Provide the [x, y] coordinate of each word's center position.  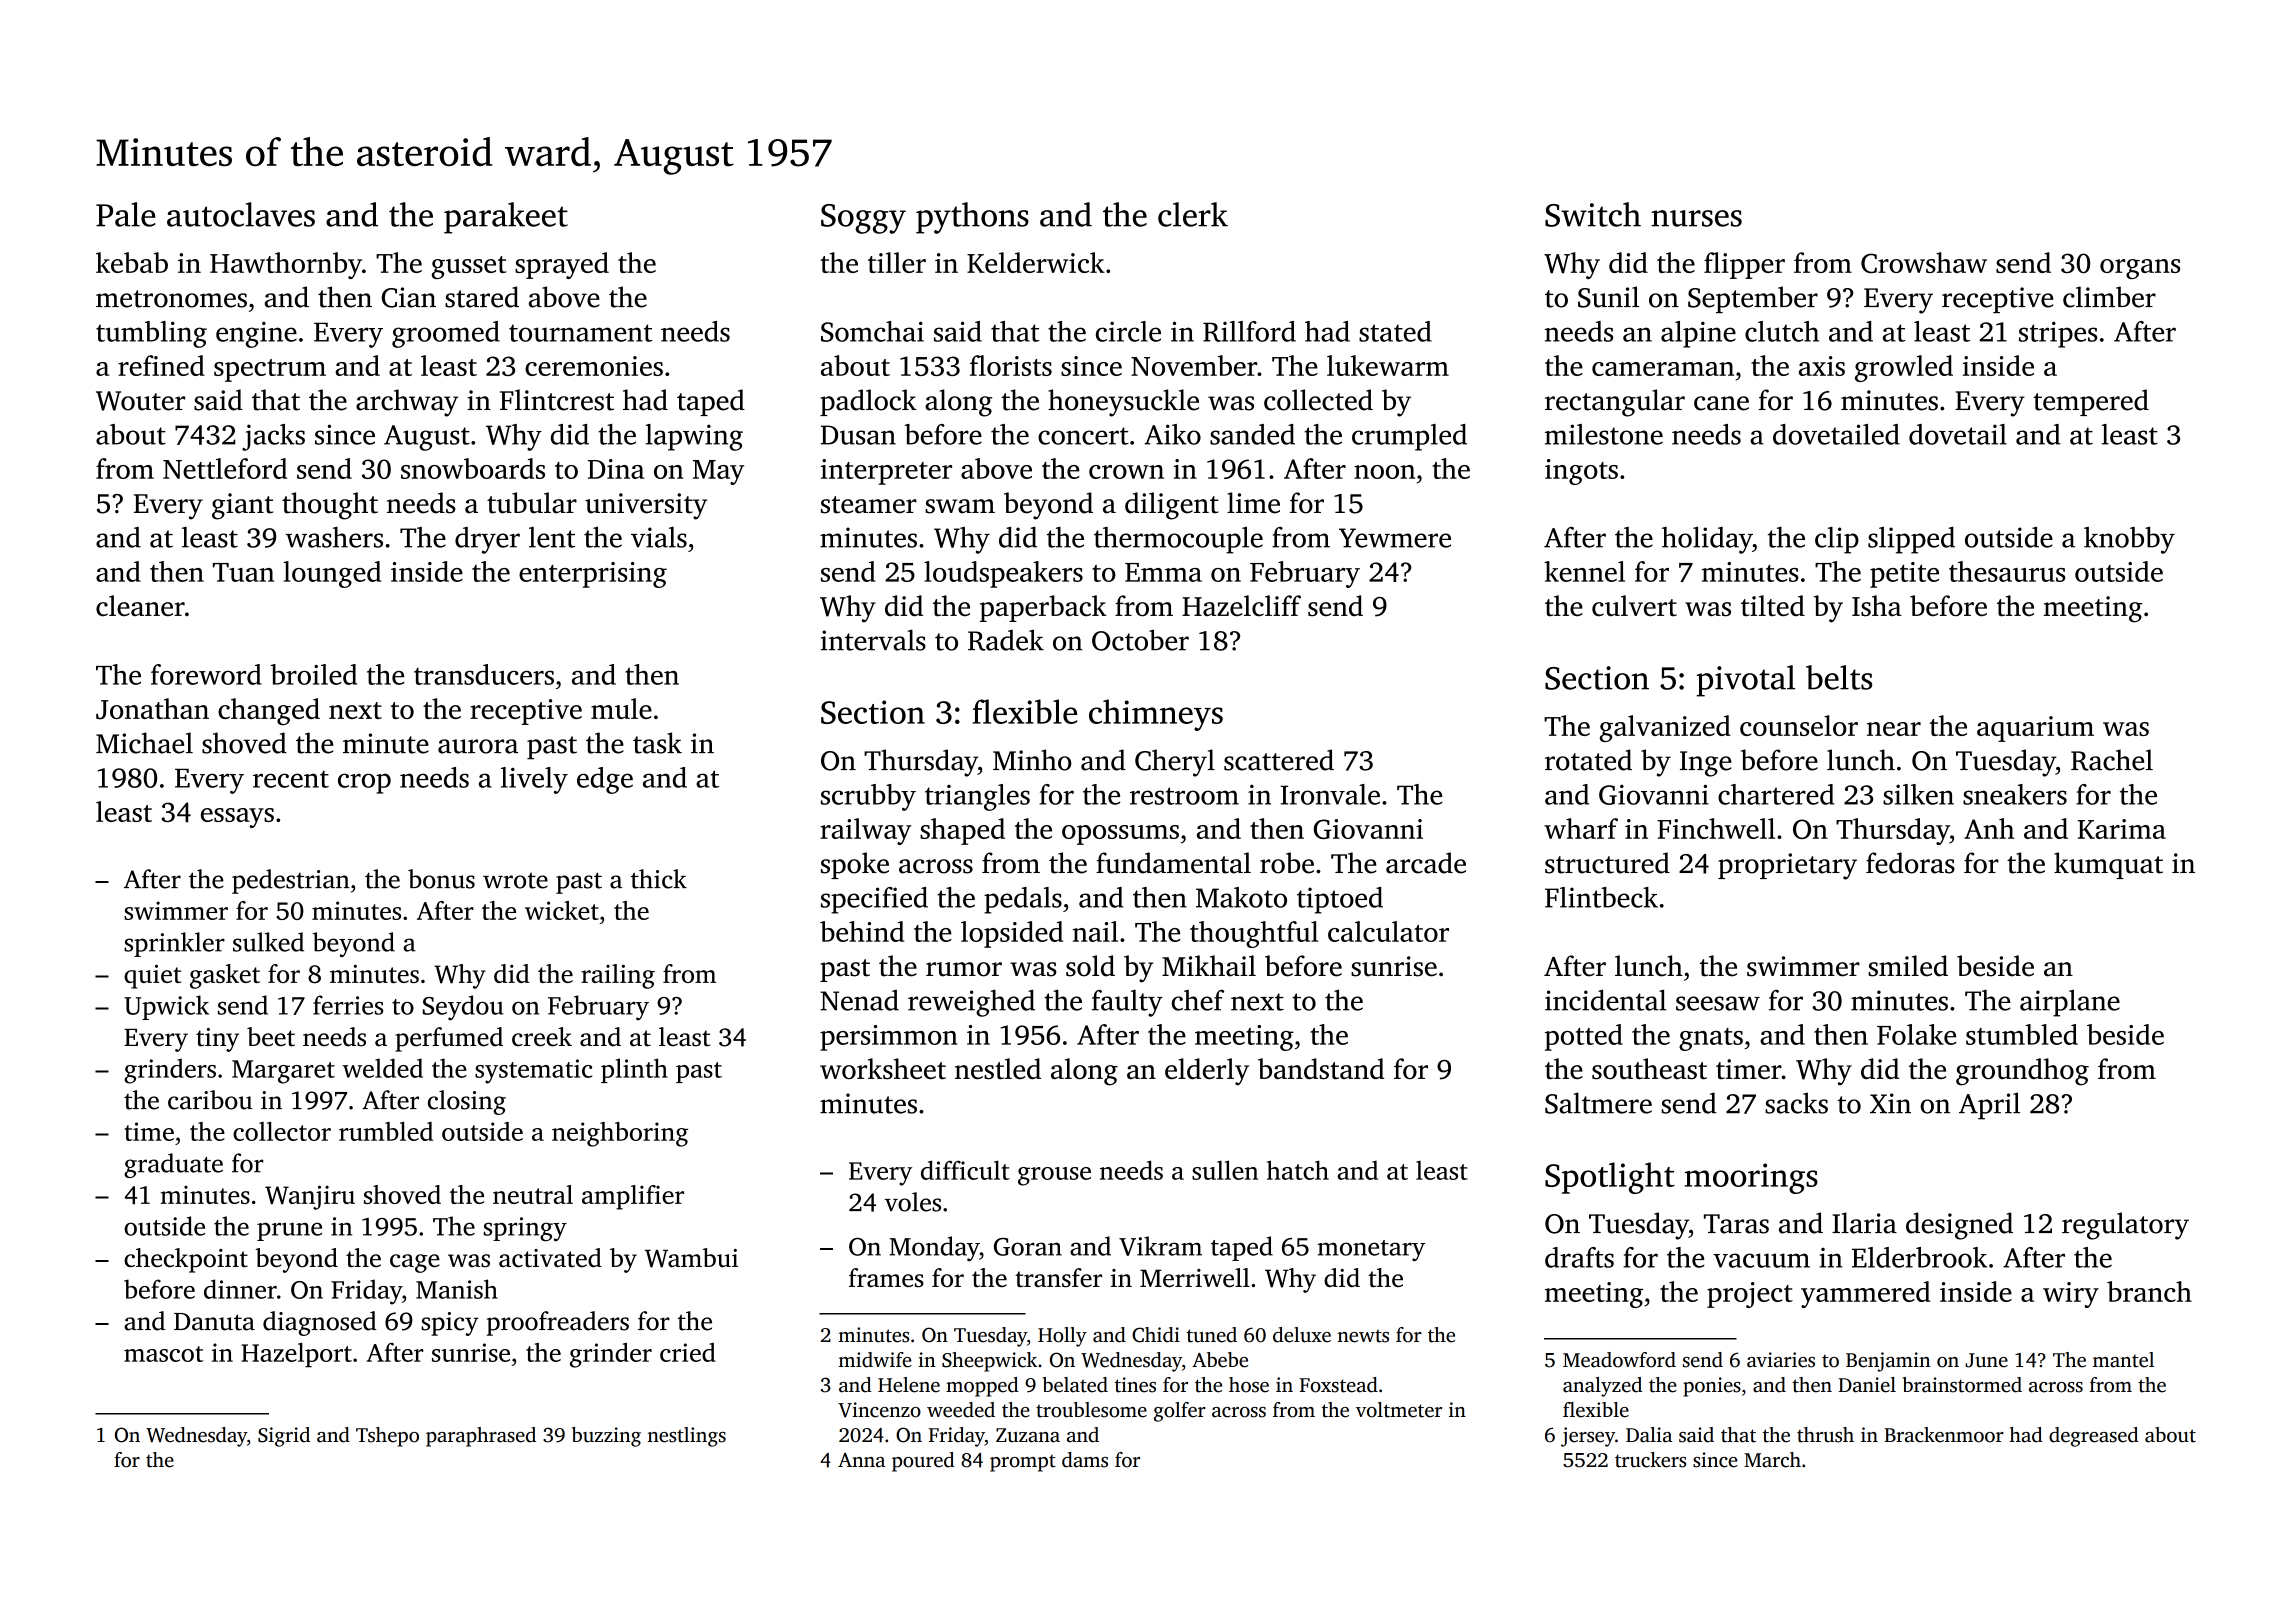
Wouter [140, 401]
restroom [1184, 796]
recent [291, 779]
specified [874, 900]
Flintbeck [1601, 897]
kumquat [2108, 865]
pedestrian [291, 881]
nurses [1696, 218]
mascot [163, 1354]
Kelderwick [1036, 262]
